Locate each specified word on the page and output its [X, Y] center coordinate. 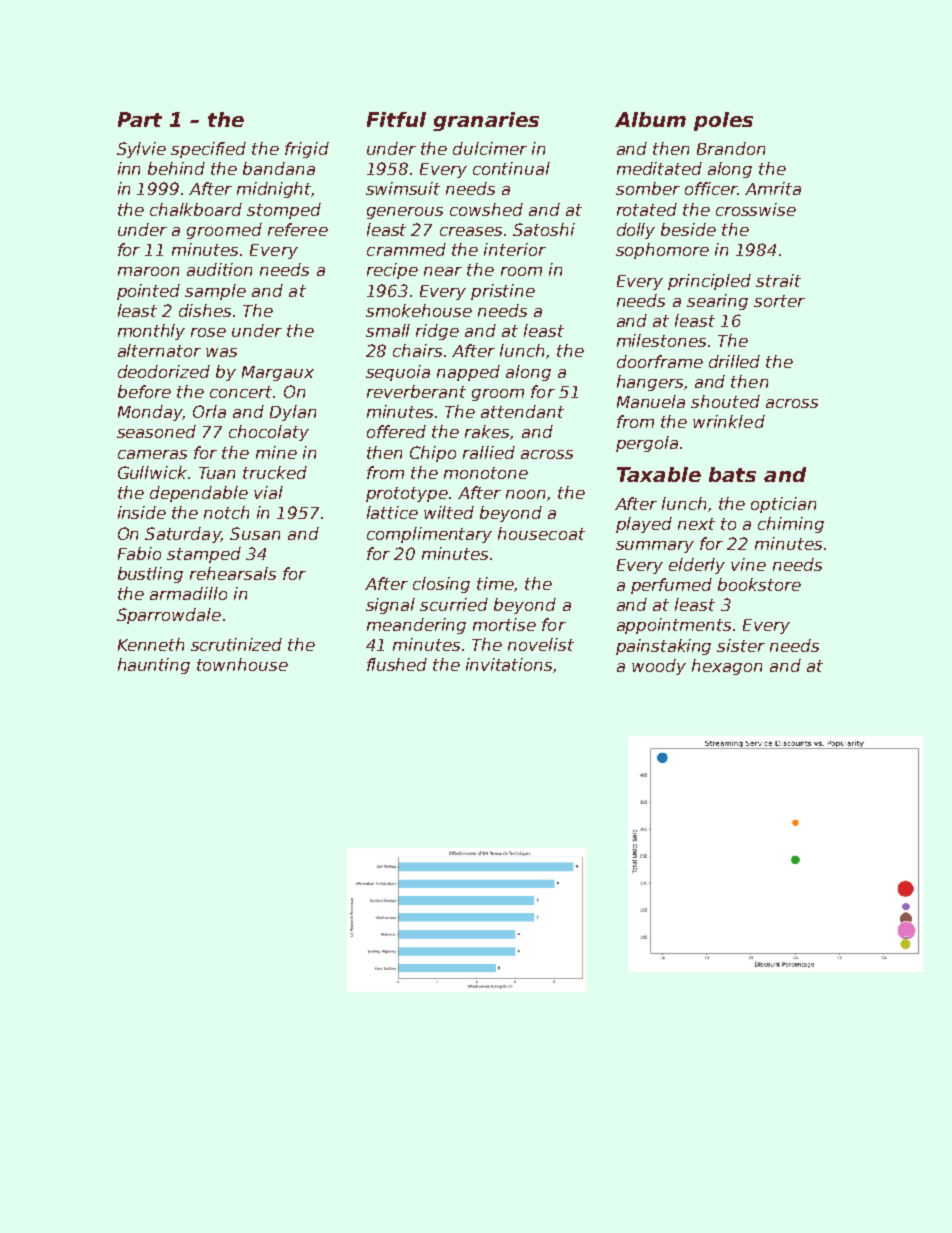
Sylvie [141, 150]
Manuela [651, 401]
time [495, 583]
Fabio [139, 553]
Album [650, 119]
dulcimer [490, 148]
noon [525, 494]
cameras [152, 454]
